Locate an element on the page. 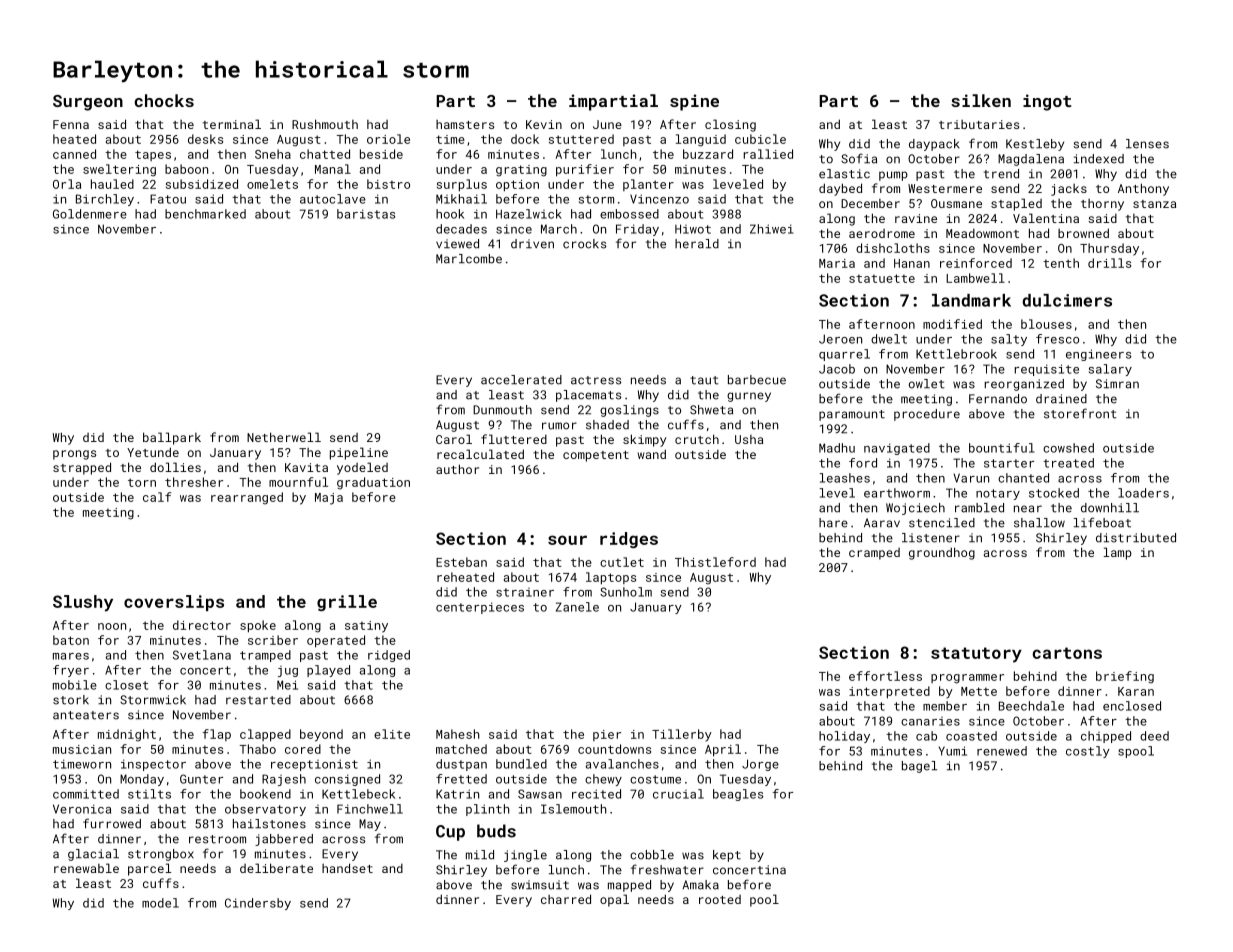 The width and height of the image is (1233, 952). baton is located at coordinates (71, 640).
